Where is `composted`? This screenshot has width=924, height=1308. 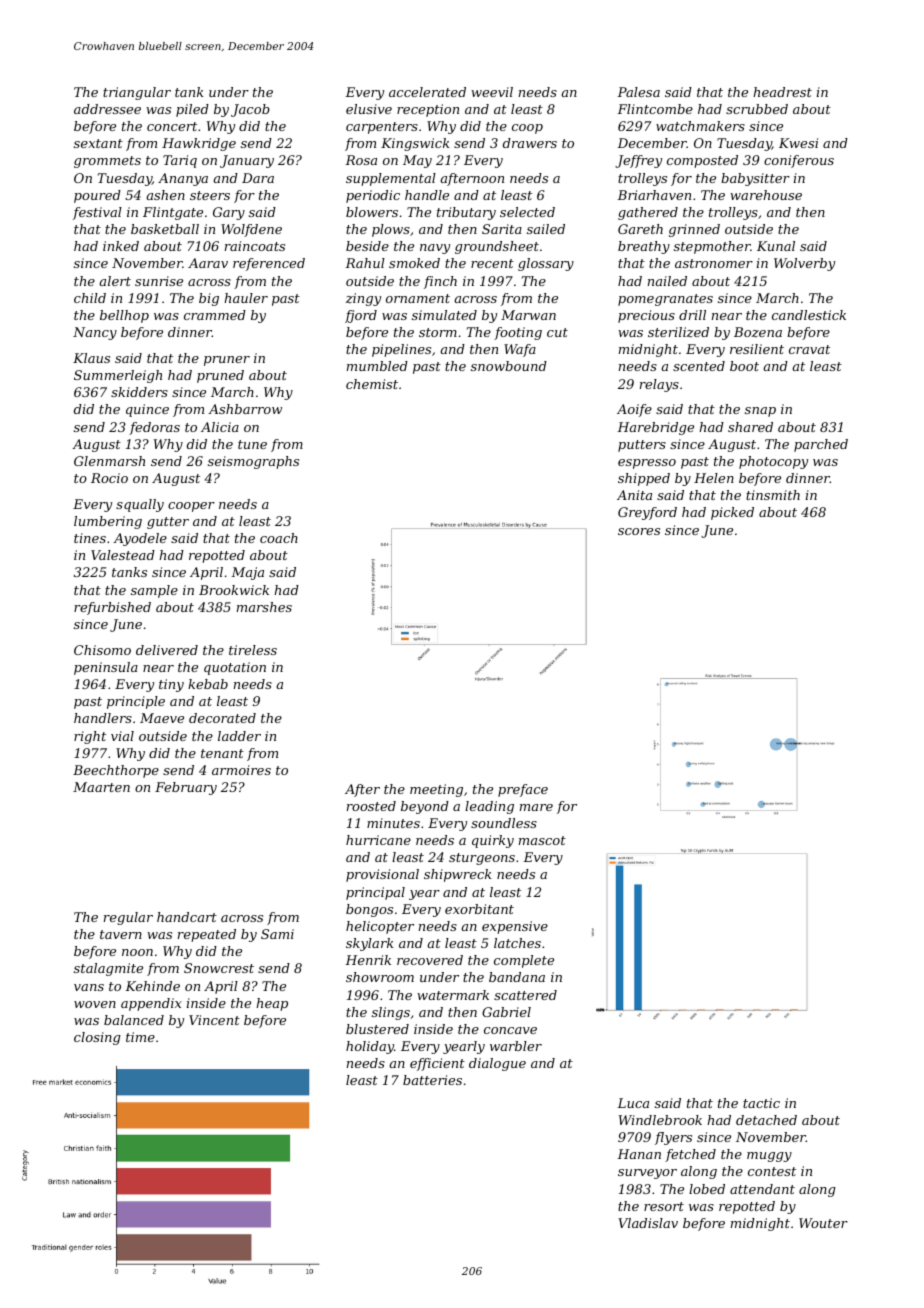 composted is located at coordinates (702, 161).
